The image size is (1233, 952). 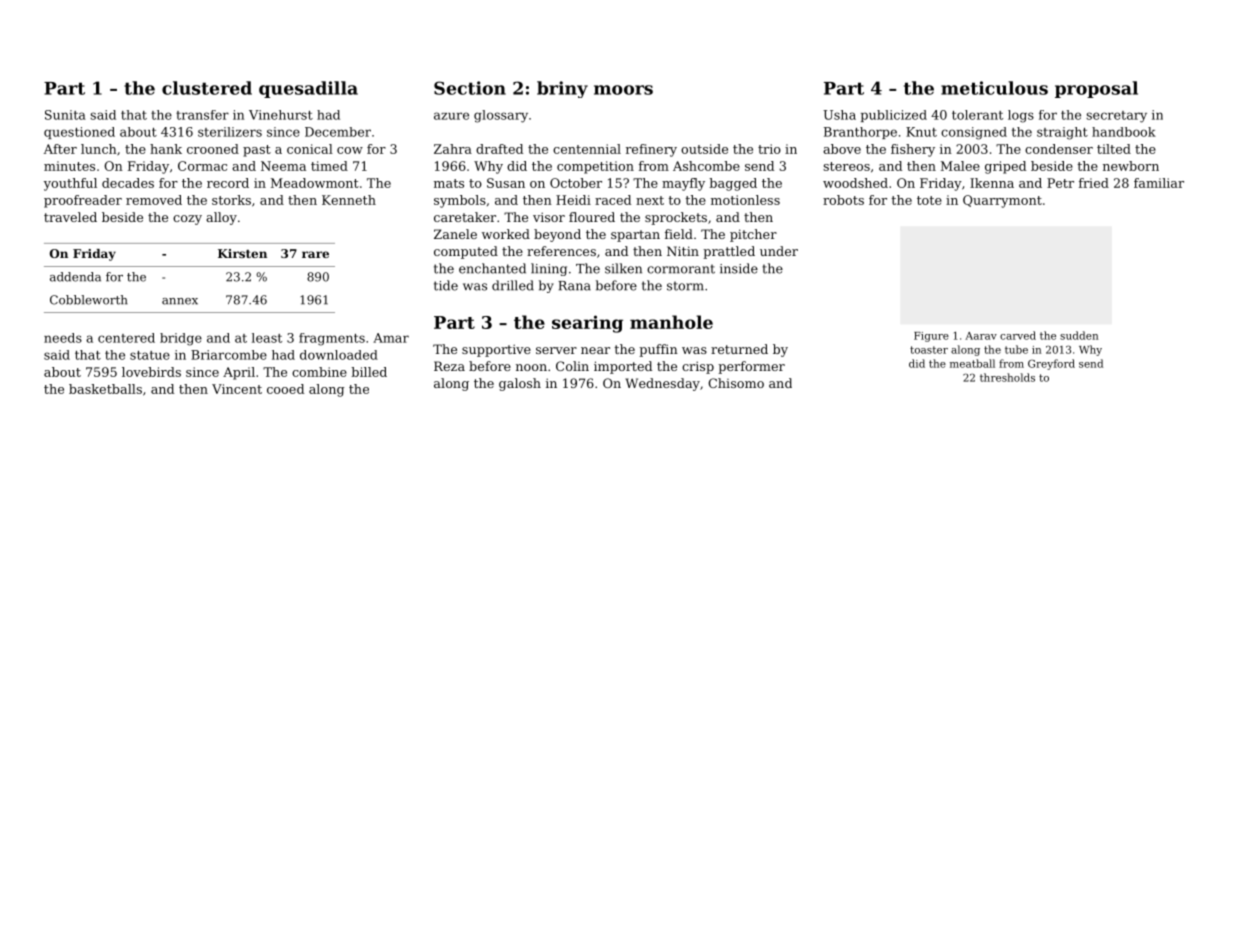 What do you see at coordinates (1059, 149) in the document?
I see `condenser` at bounding box center [1059, 149].
